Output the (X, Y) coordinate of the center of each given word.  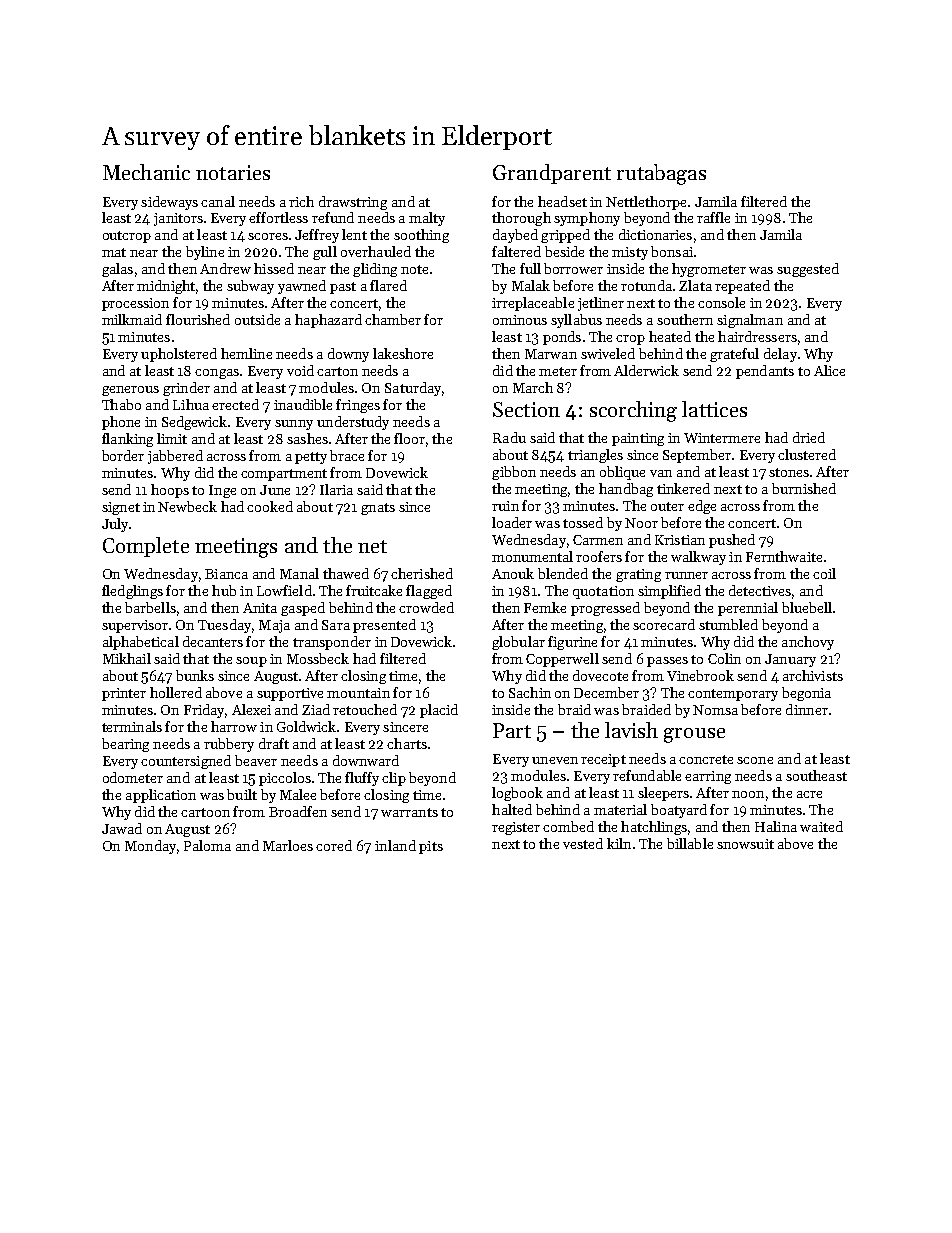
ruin (505, 506)
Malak (531, 285)
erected (235, 404)
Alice (829, 370)
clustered (807, 454)
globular (518, 643)
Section (526, 409)
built (242, 794)
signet (121, 508)
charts (407, 743)
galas (117, 270)
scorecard (664, 624)
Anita (260, 608)
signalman (750, 321)
